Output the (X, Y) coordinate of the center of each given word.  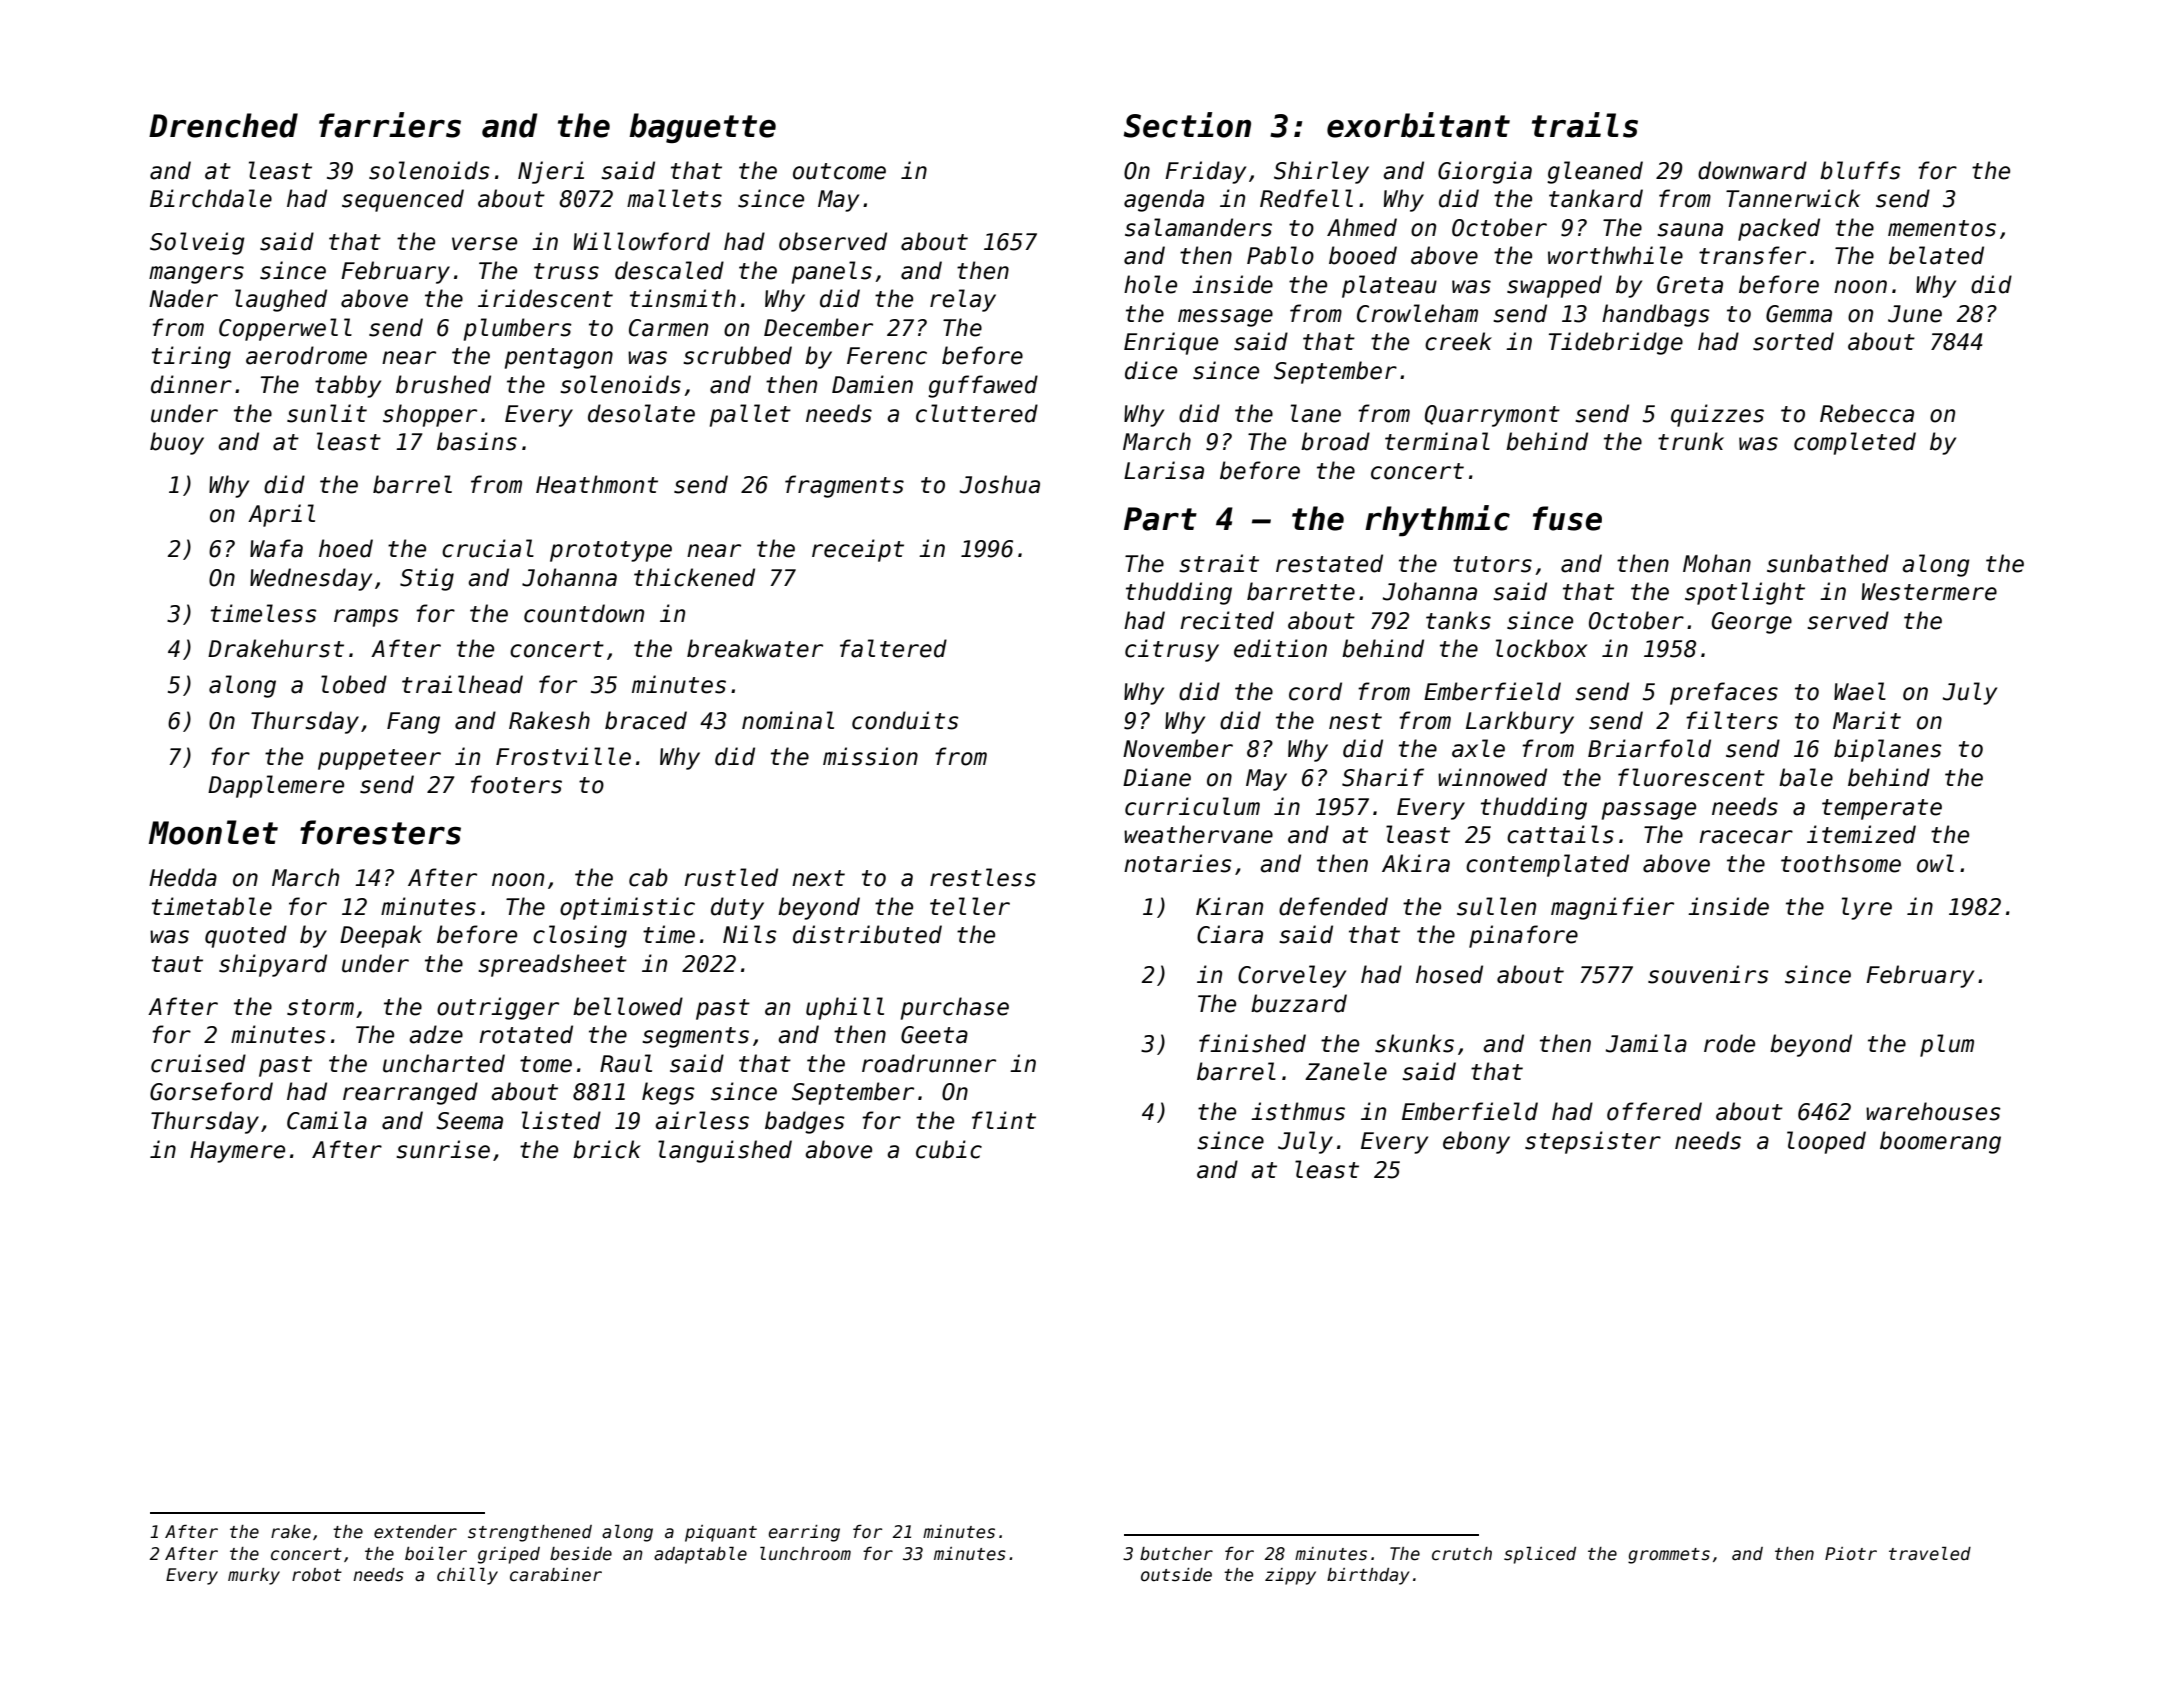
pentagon (559, 358)
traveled (1930, 1554)
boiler (436, 1554)
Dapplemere (276, 786)
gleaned (1595, 172)
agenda (1164, 200)
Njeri (551, 172)
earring (804, 1533)
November (1178, 748)
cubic (949, 1149)
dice (1151, 370)
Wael (1860, 691)
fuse (1567, 518)
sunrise (443, 1149)
